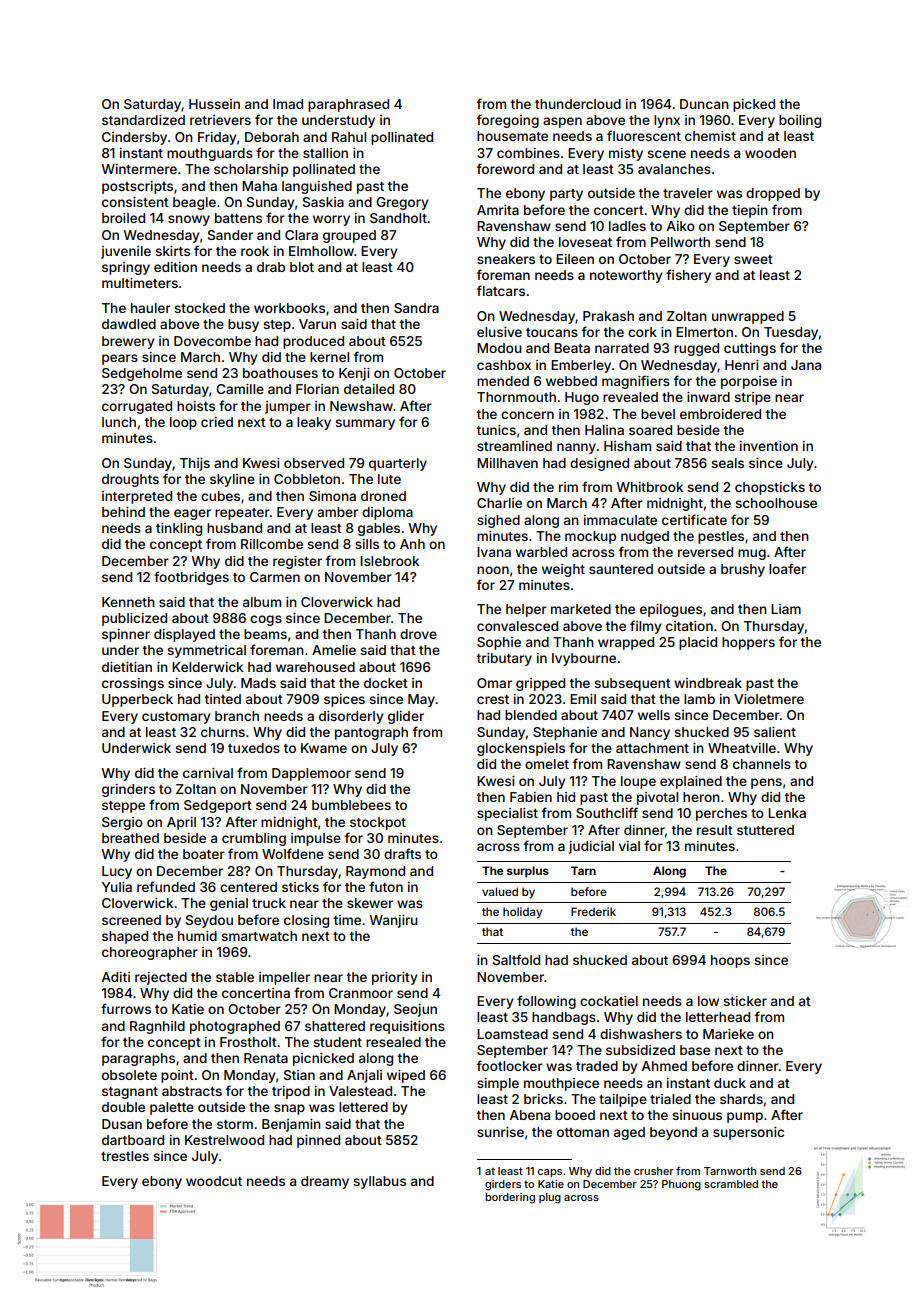 Image resolution: width=924 pixels, height=1308 pixels. I want to click on designed, so click(599, 464).
